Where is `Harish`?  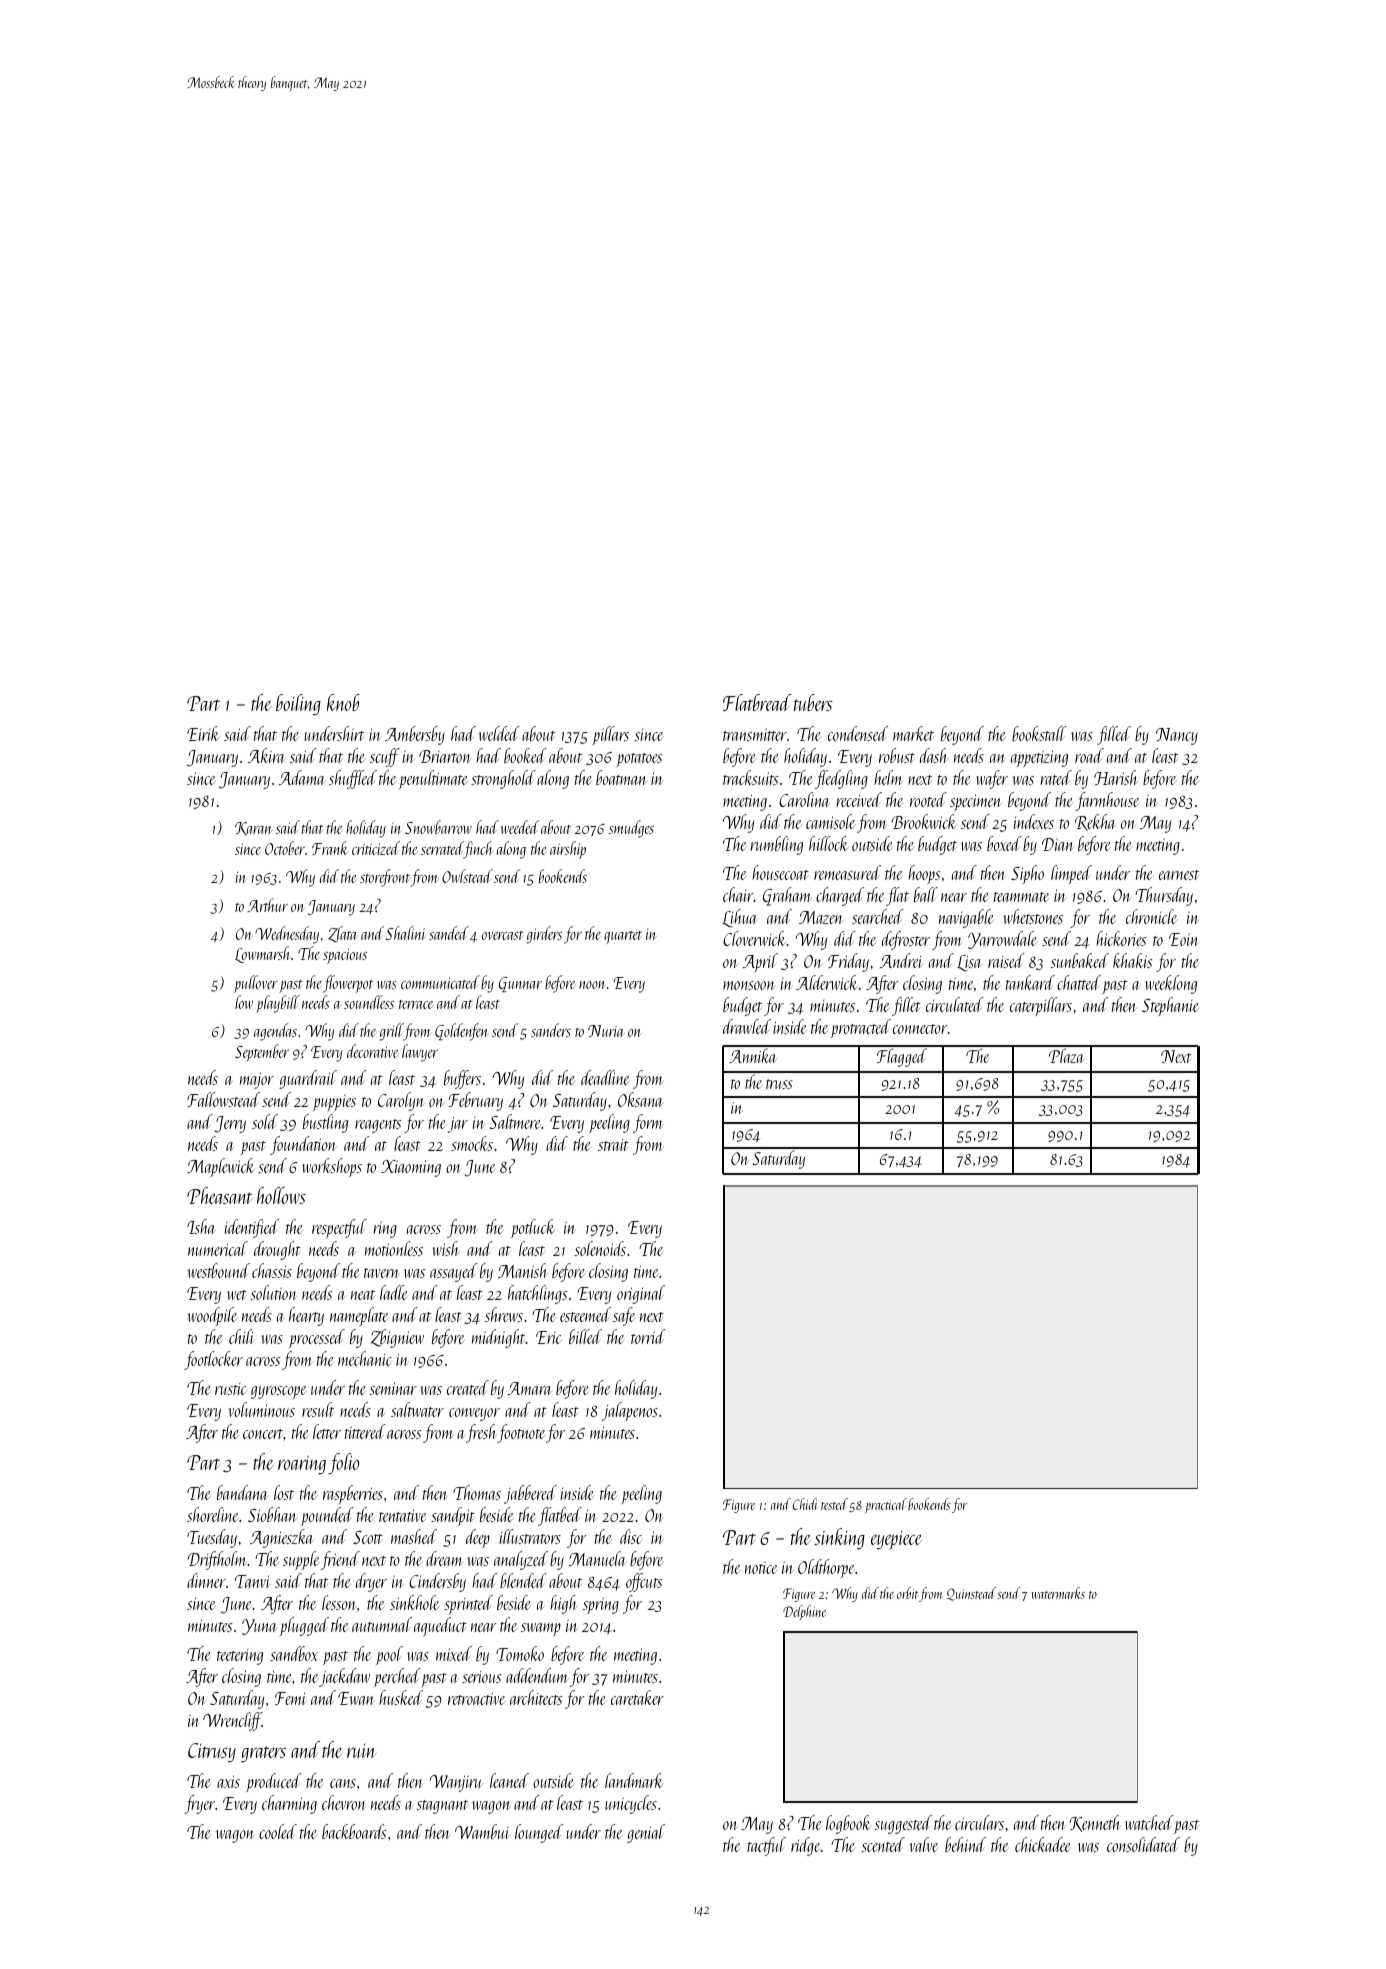
Harish is located at coordinates (1116, 777).
